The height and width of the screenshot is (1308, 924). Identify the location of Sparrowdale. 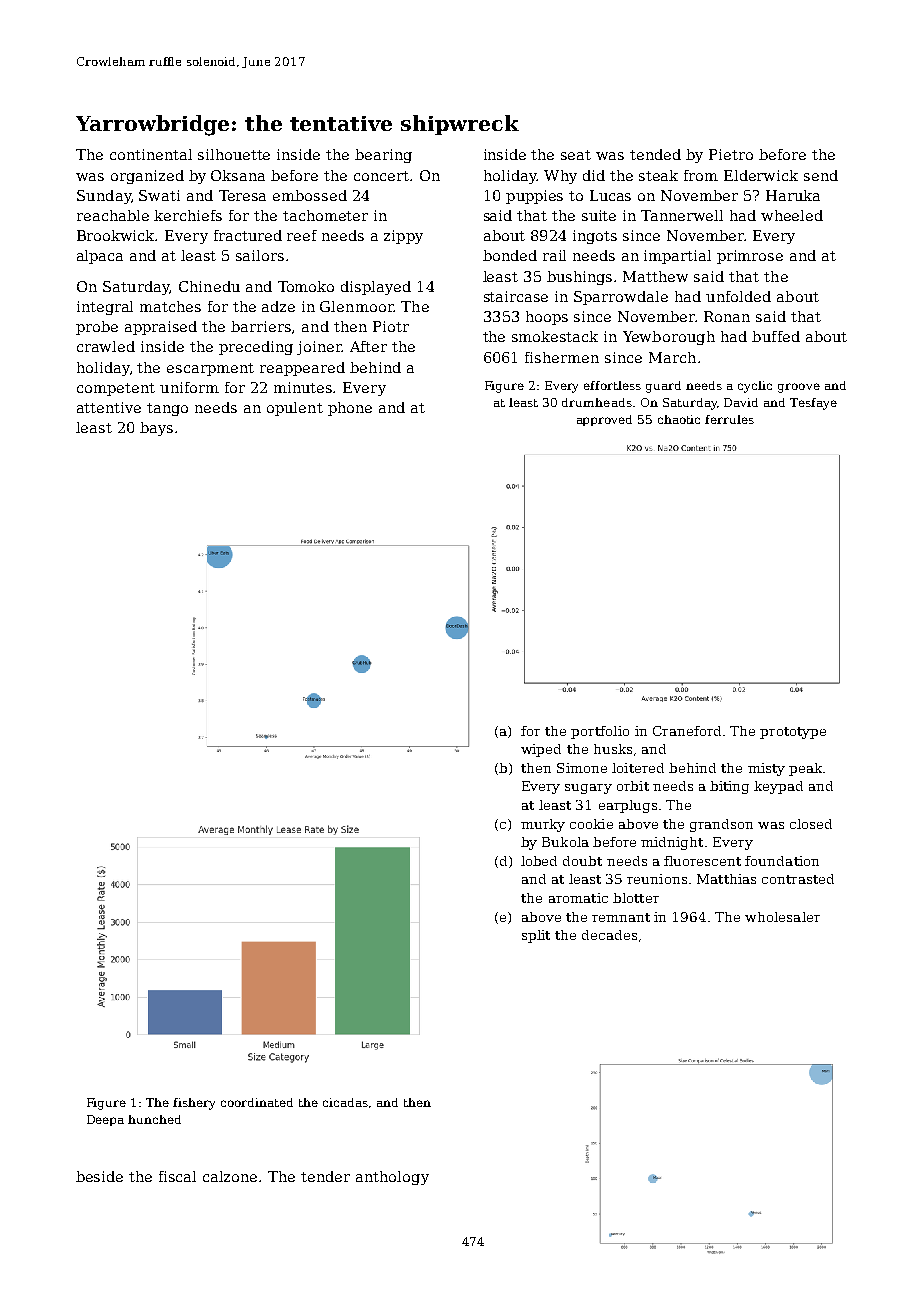
(621, 298).
